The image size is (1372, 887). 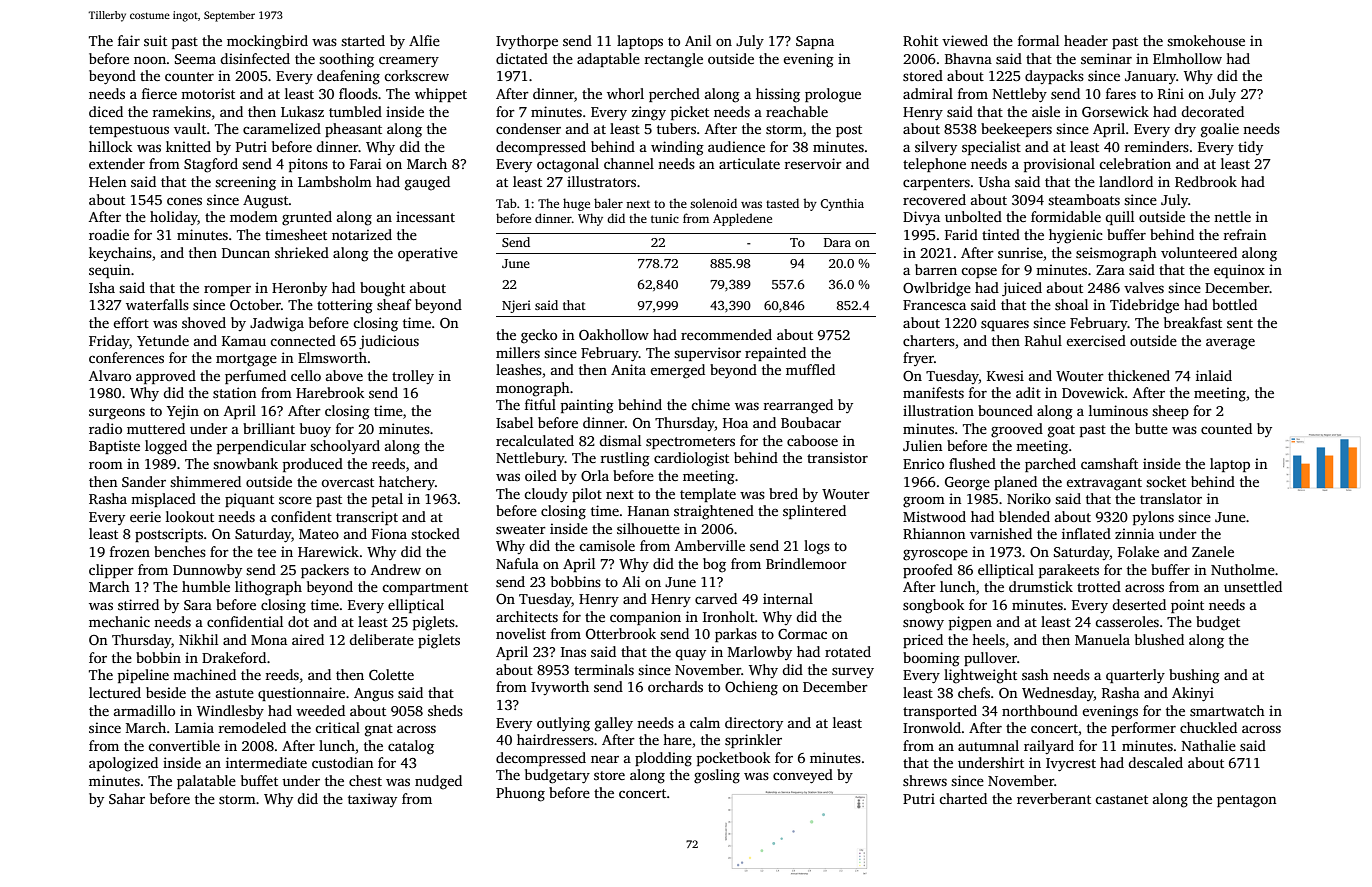 I want to click on reminders, so click(x=1157, y=146).
